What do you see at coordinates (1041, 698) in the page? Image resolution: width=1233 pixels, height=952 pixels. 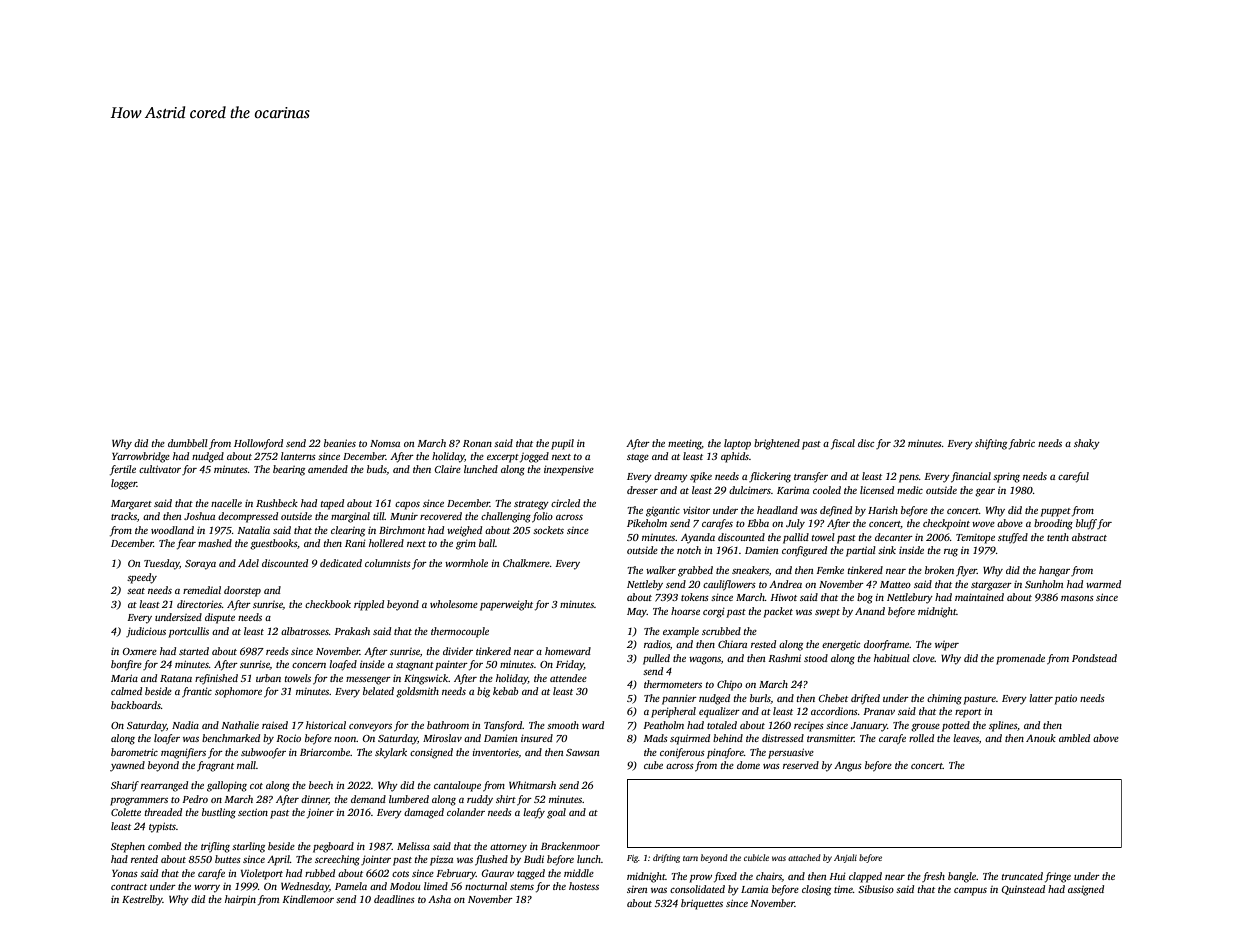 I see `latter` at bounding box center [1041, 698].
